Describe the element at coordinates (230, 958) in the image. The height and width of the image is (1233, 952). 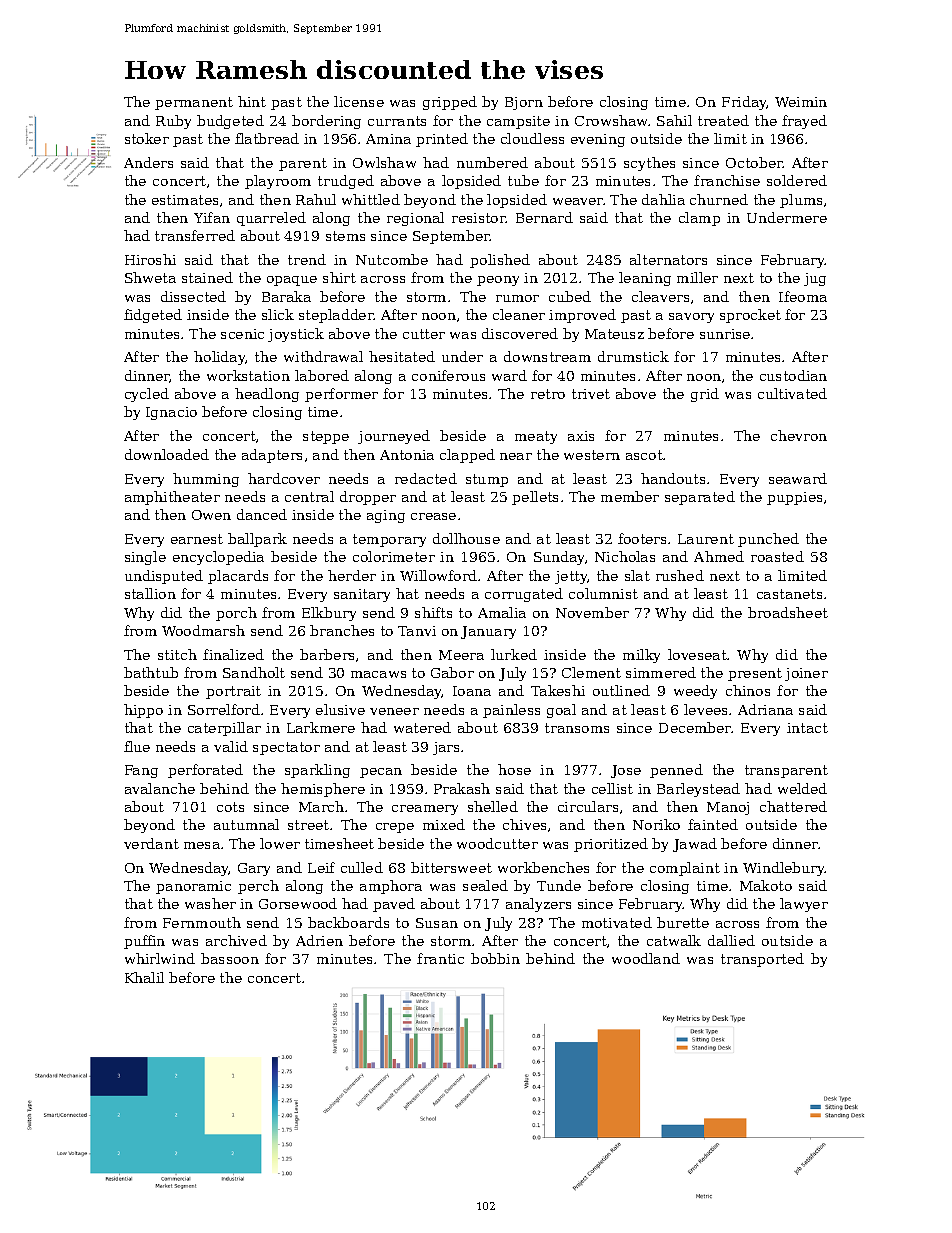
I see `bassoon` at that location.
